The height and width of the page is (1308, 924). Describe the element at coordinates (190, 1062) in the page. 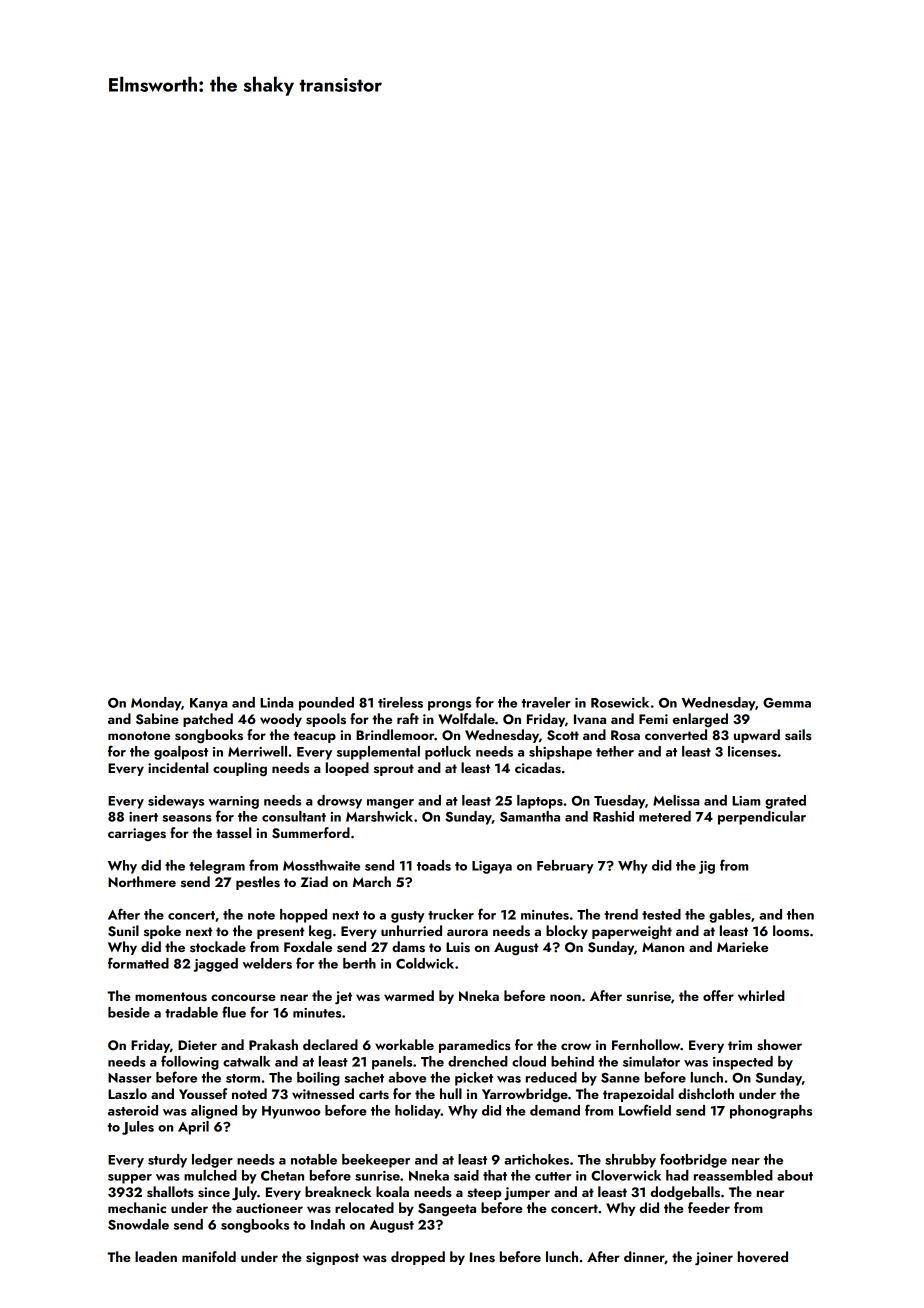

I see `following` at that location.
